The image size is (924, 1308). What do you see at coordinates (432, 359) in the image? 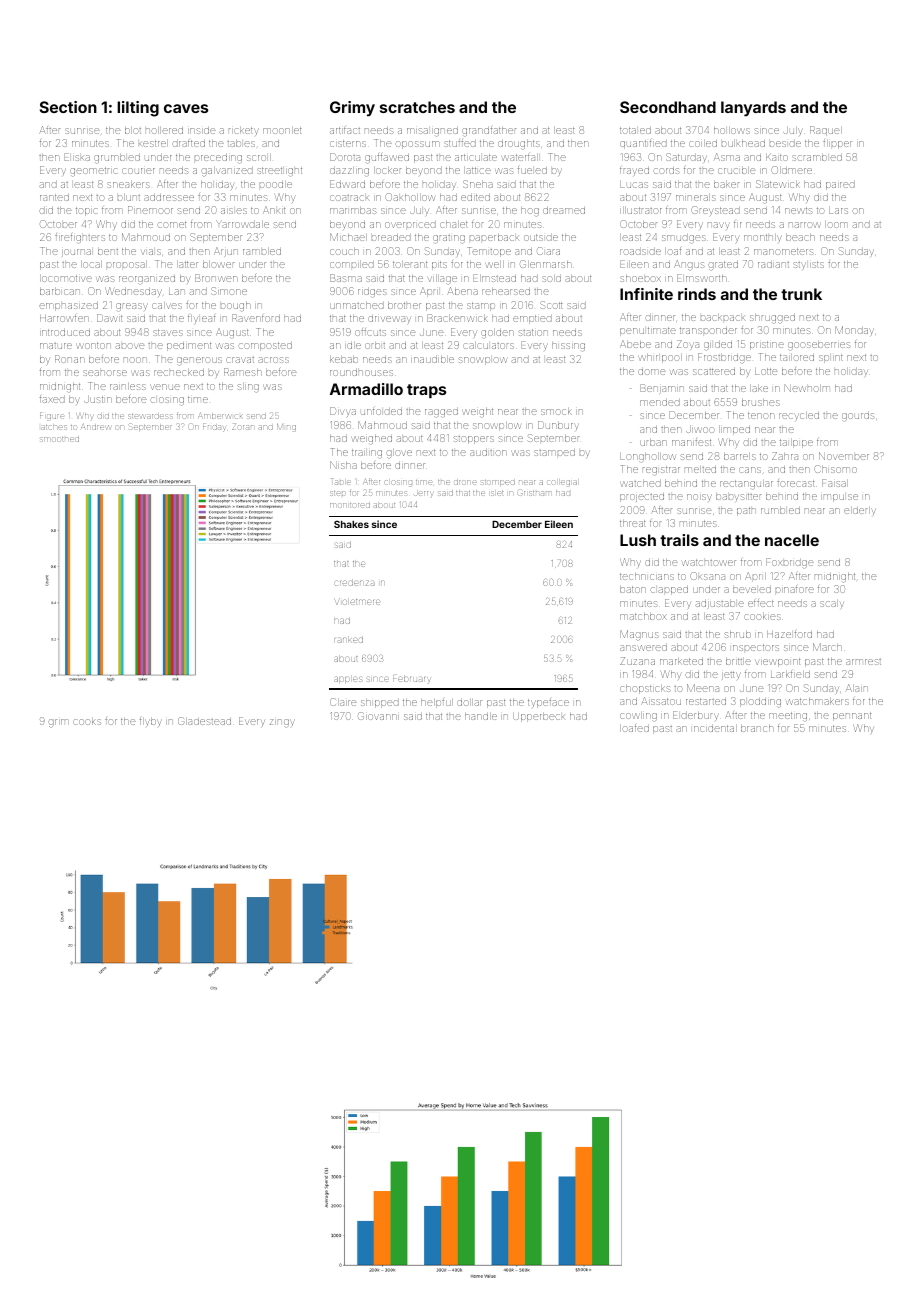
I see `inaudible` at bounding box center [432, 359].
